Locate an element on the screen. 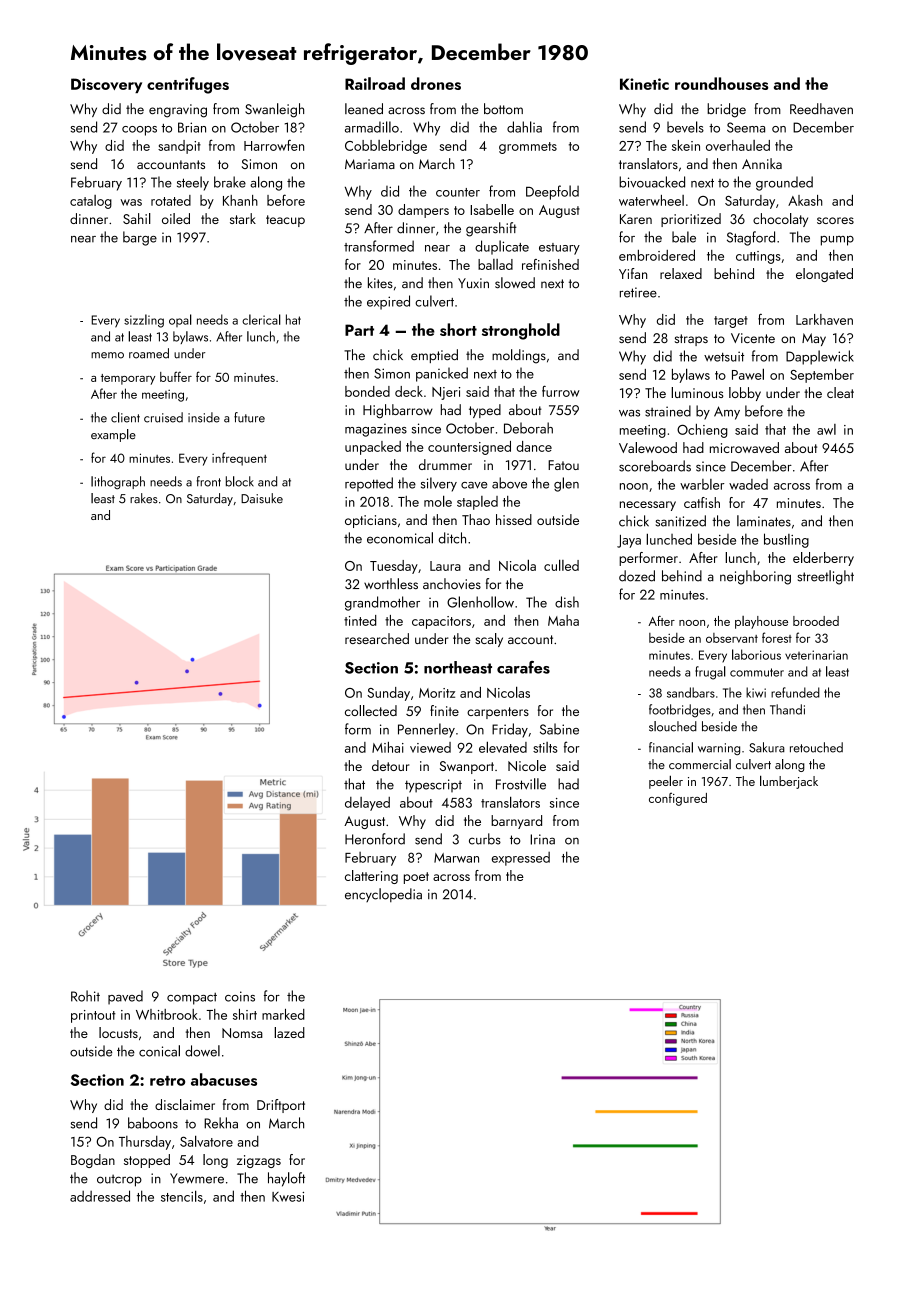  roundhouses is located at coordinates (721, 83).
